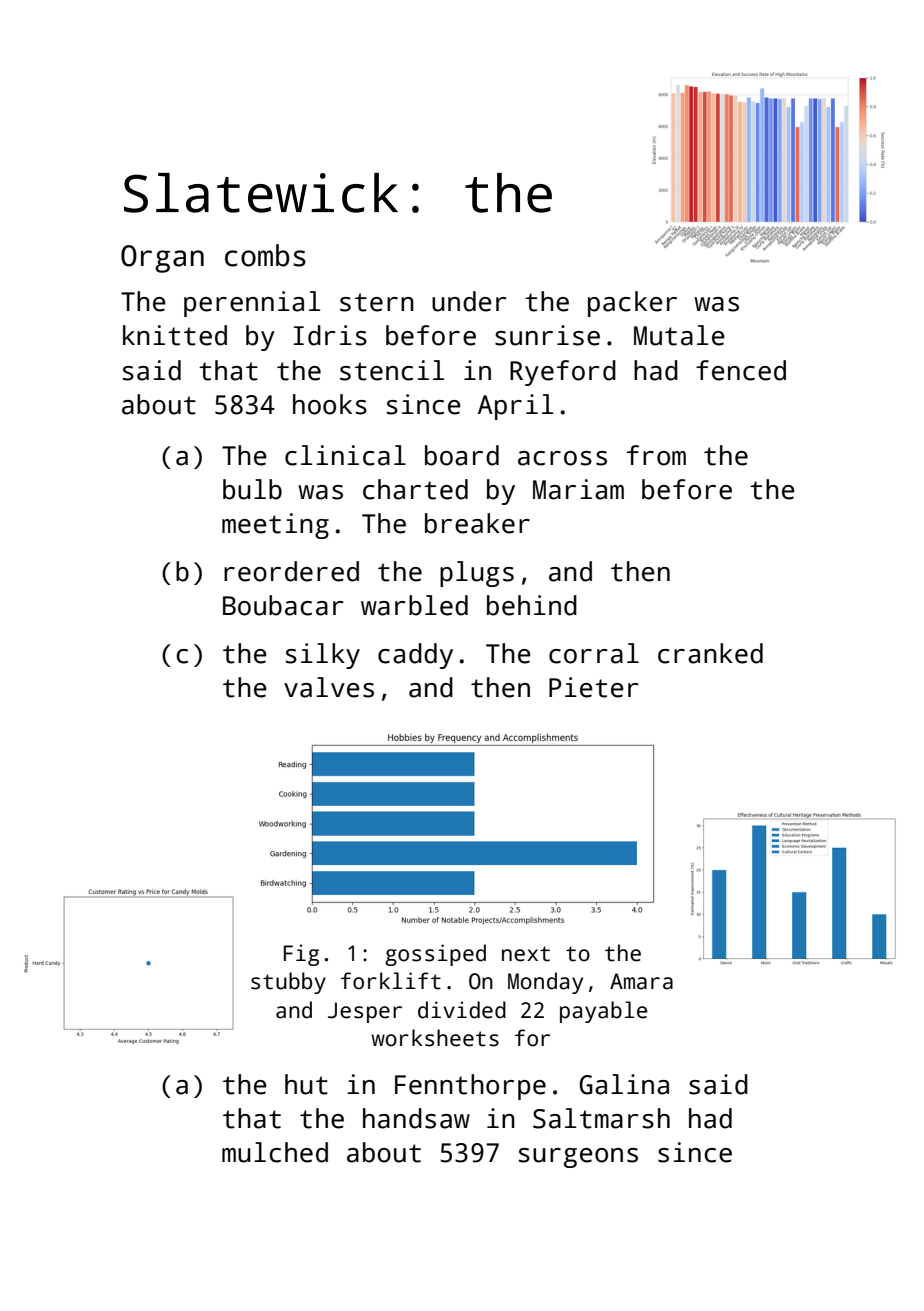 The height and width of the screenshot is (1311, 924). Describe the element at coordinates (288, 983) in the screenshot. I see `stubby` at that location.
